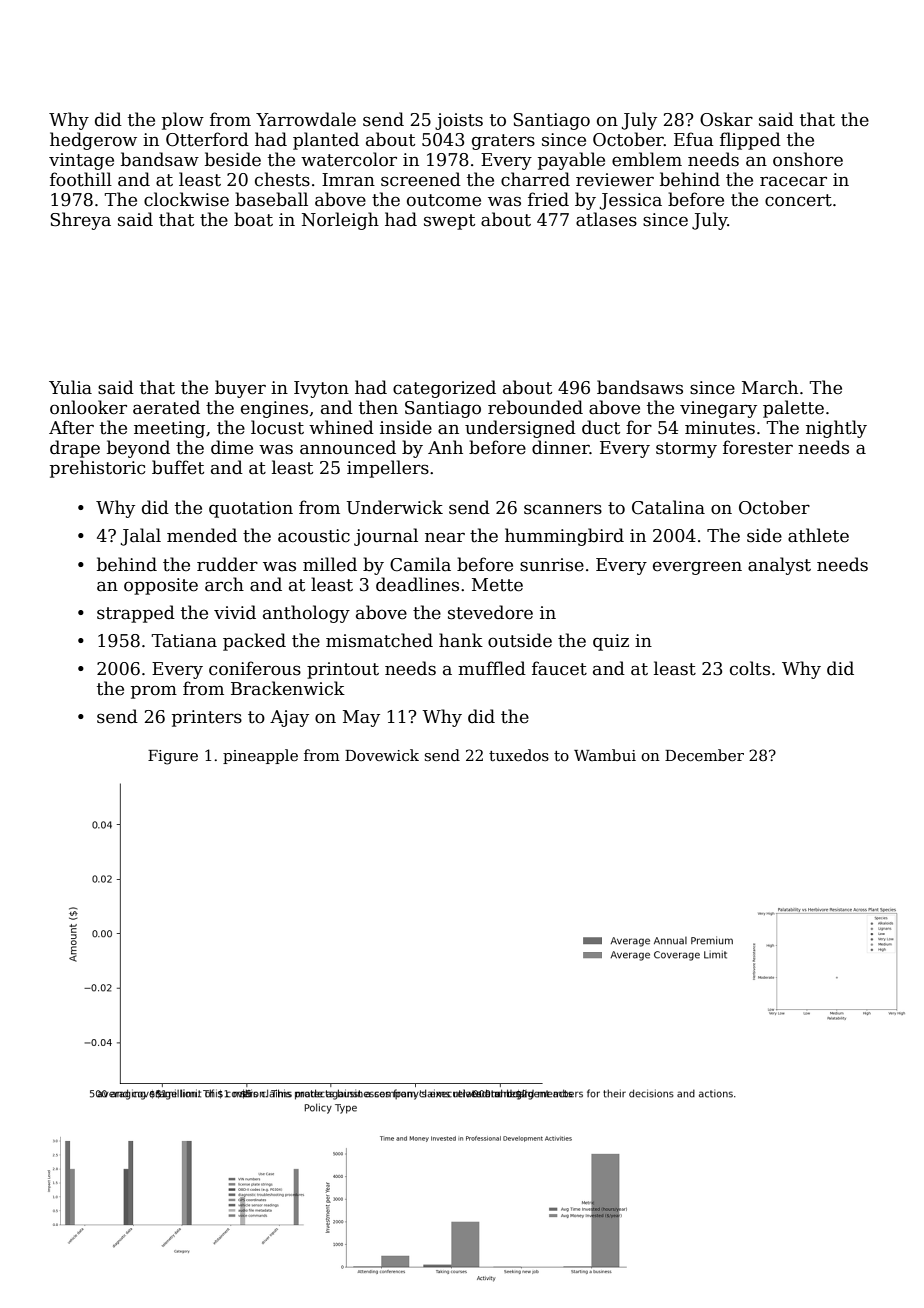 Image resolution: width=924 pixels, height=1308 pixels. I want to click on quiz, so click(611, 642).
